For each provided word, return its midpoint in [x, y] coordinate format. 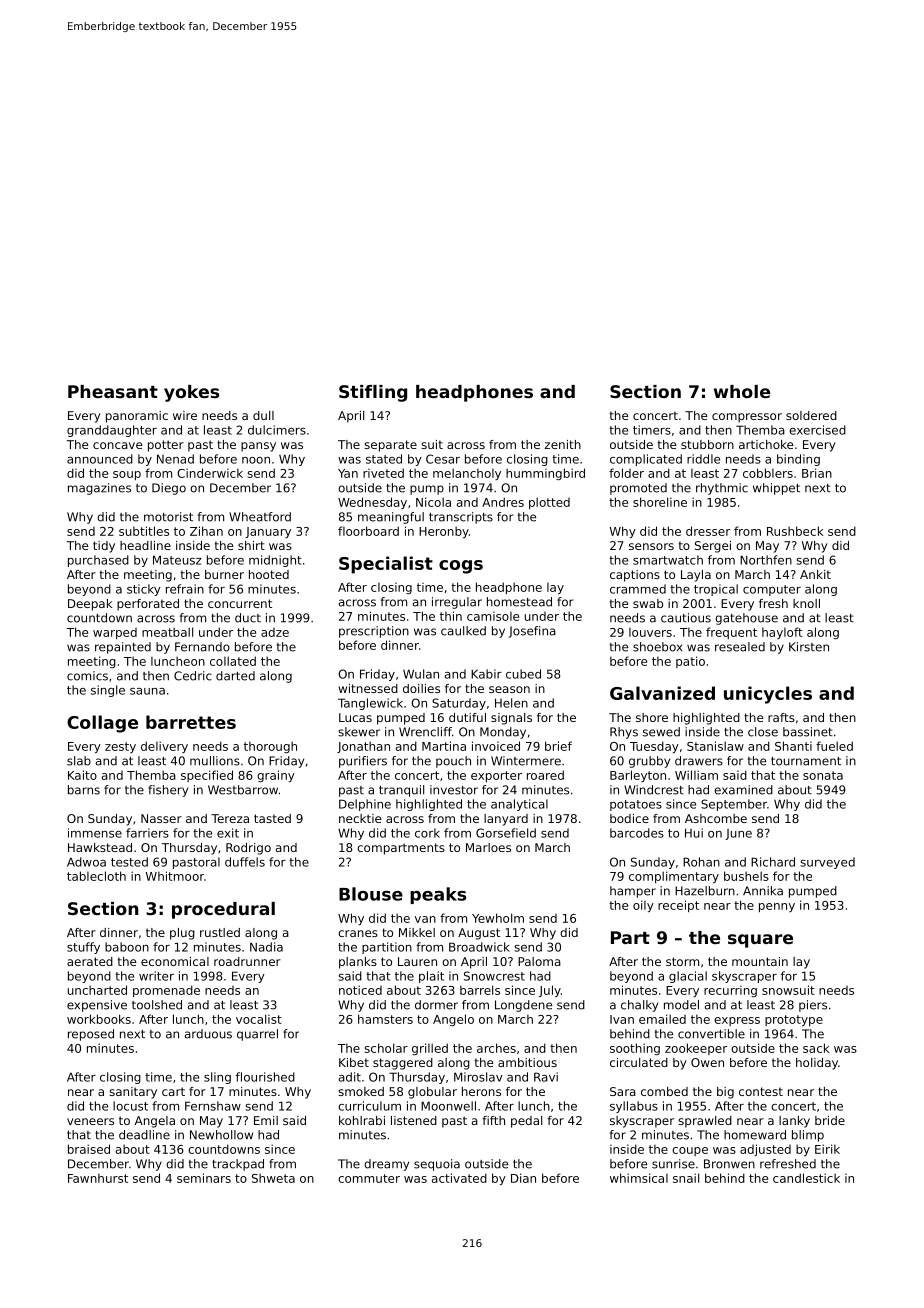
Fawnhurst [98, 1178]
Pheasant [113, 391]
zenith [563, 444]
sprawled [705, 1122]
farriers [147, 833]
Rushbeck [795, 531]
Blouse [371, 894]
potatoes [636, 805]
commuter [369, 1178]
